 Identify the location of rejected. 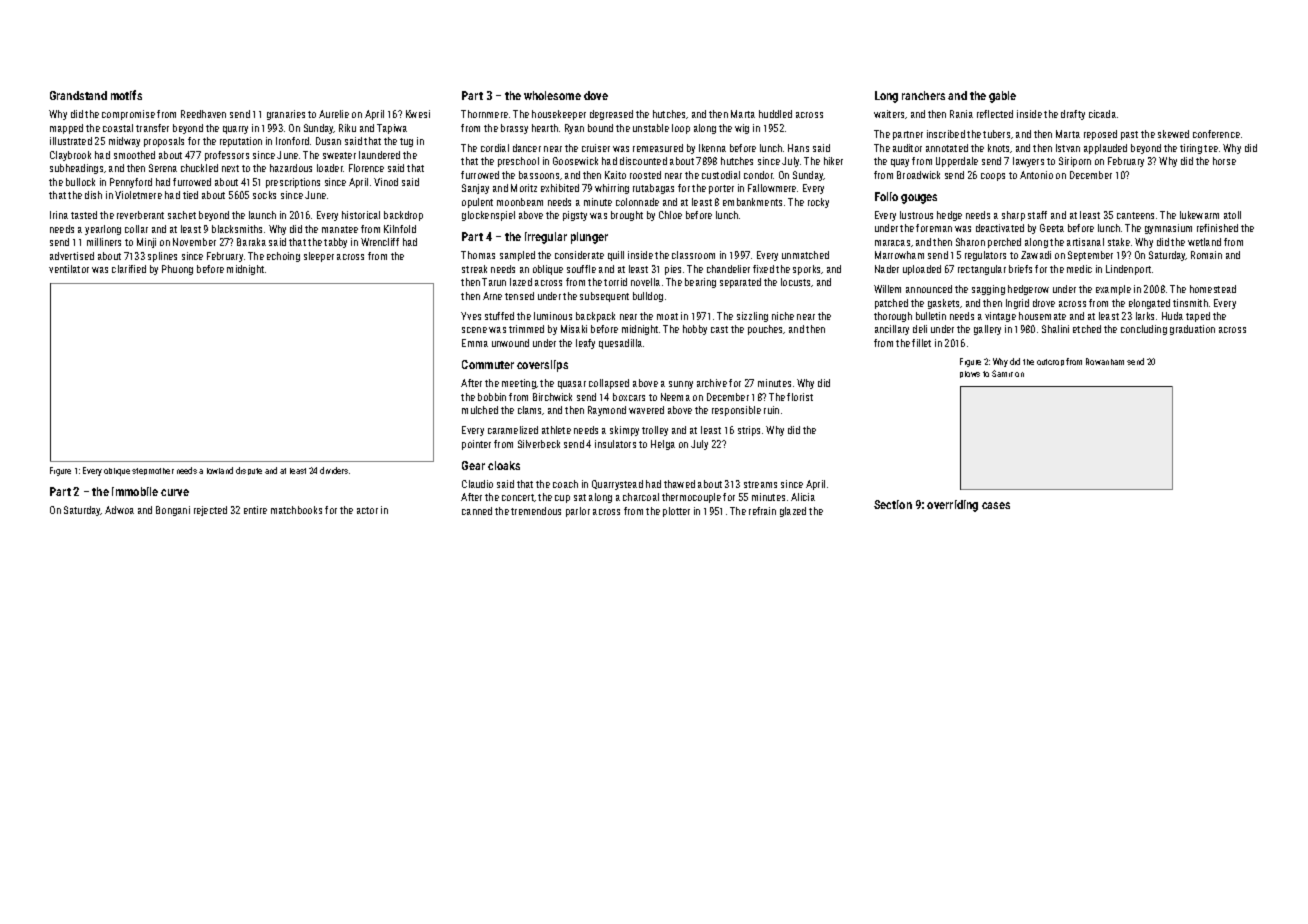
(210, 511).
